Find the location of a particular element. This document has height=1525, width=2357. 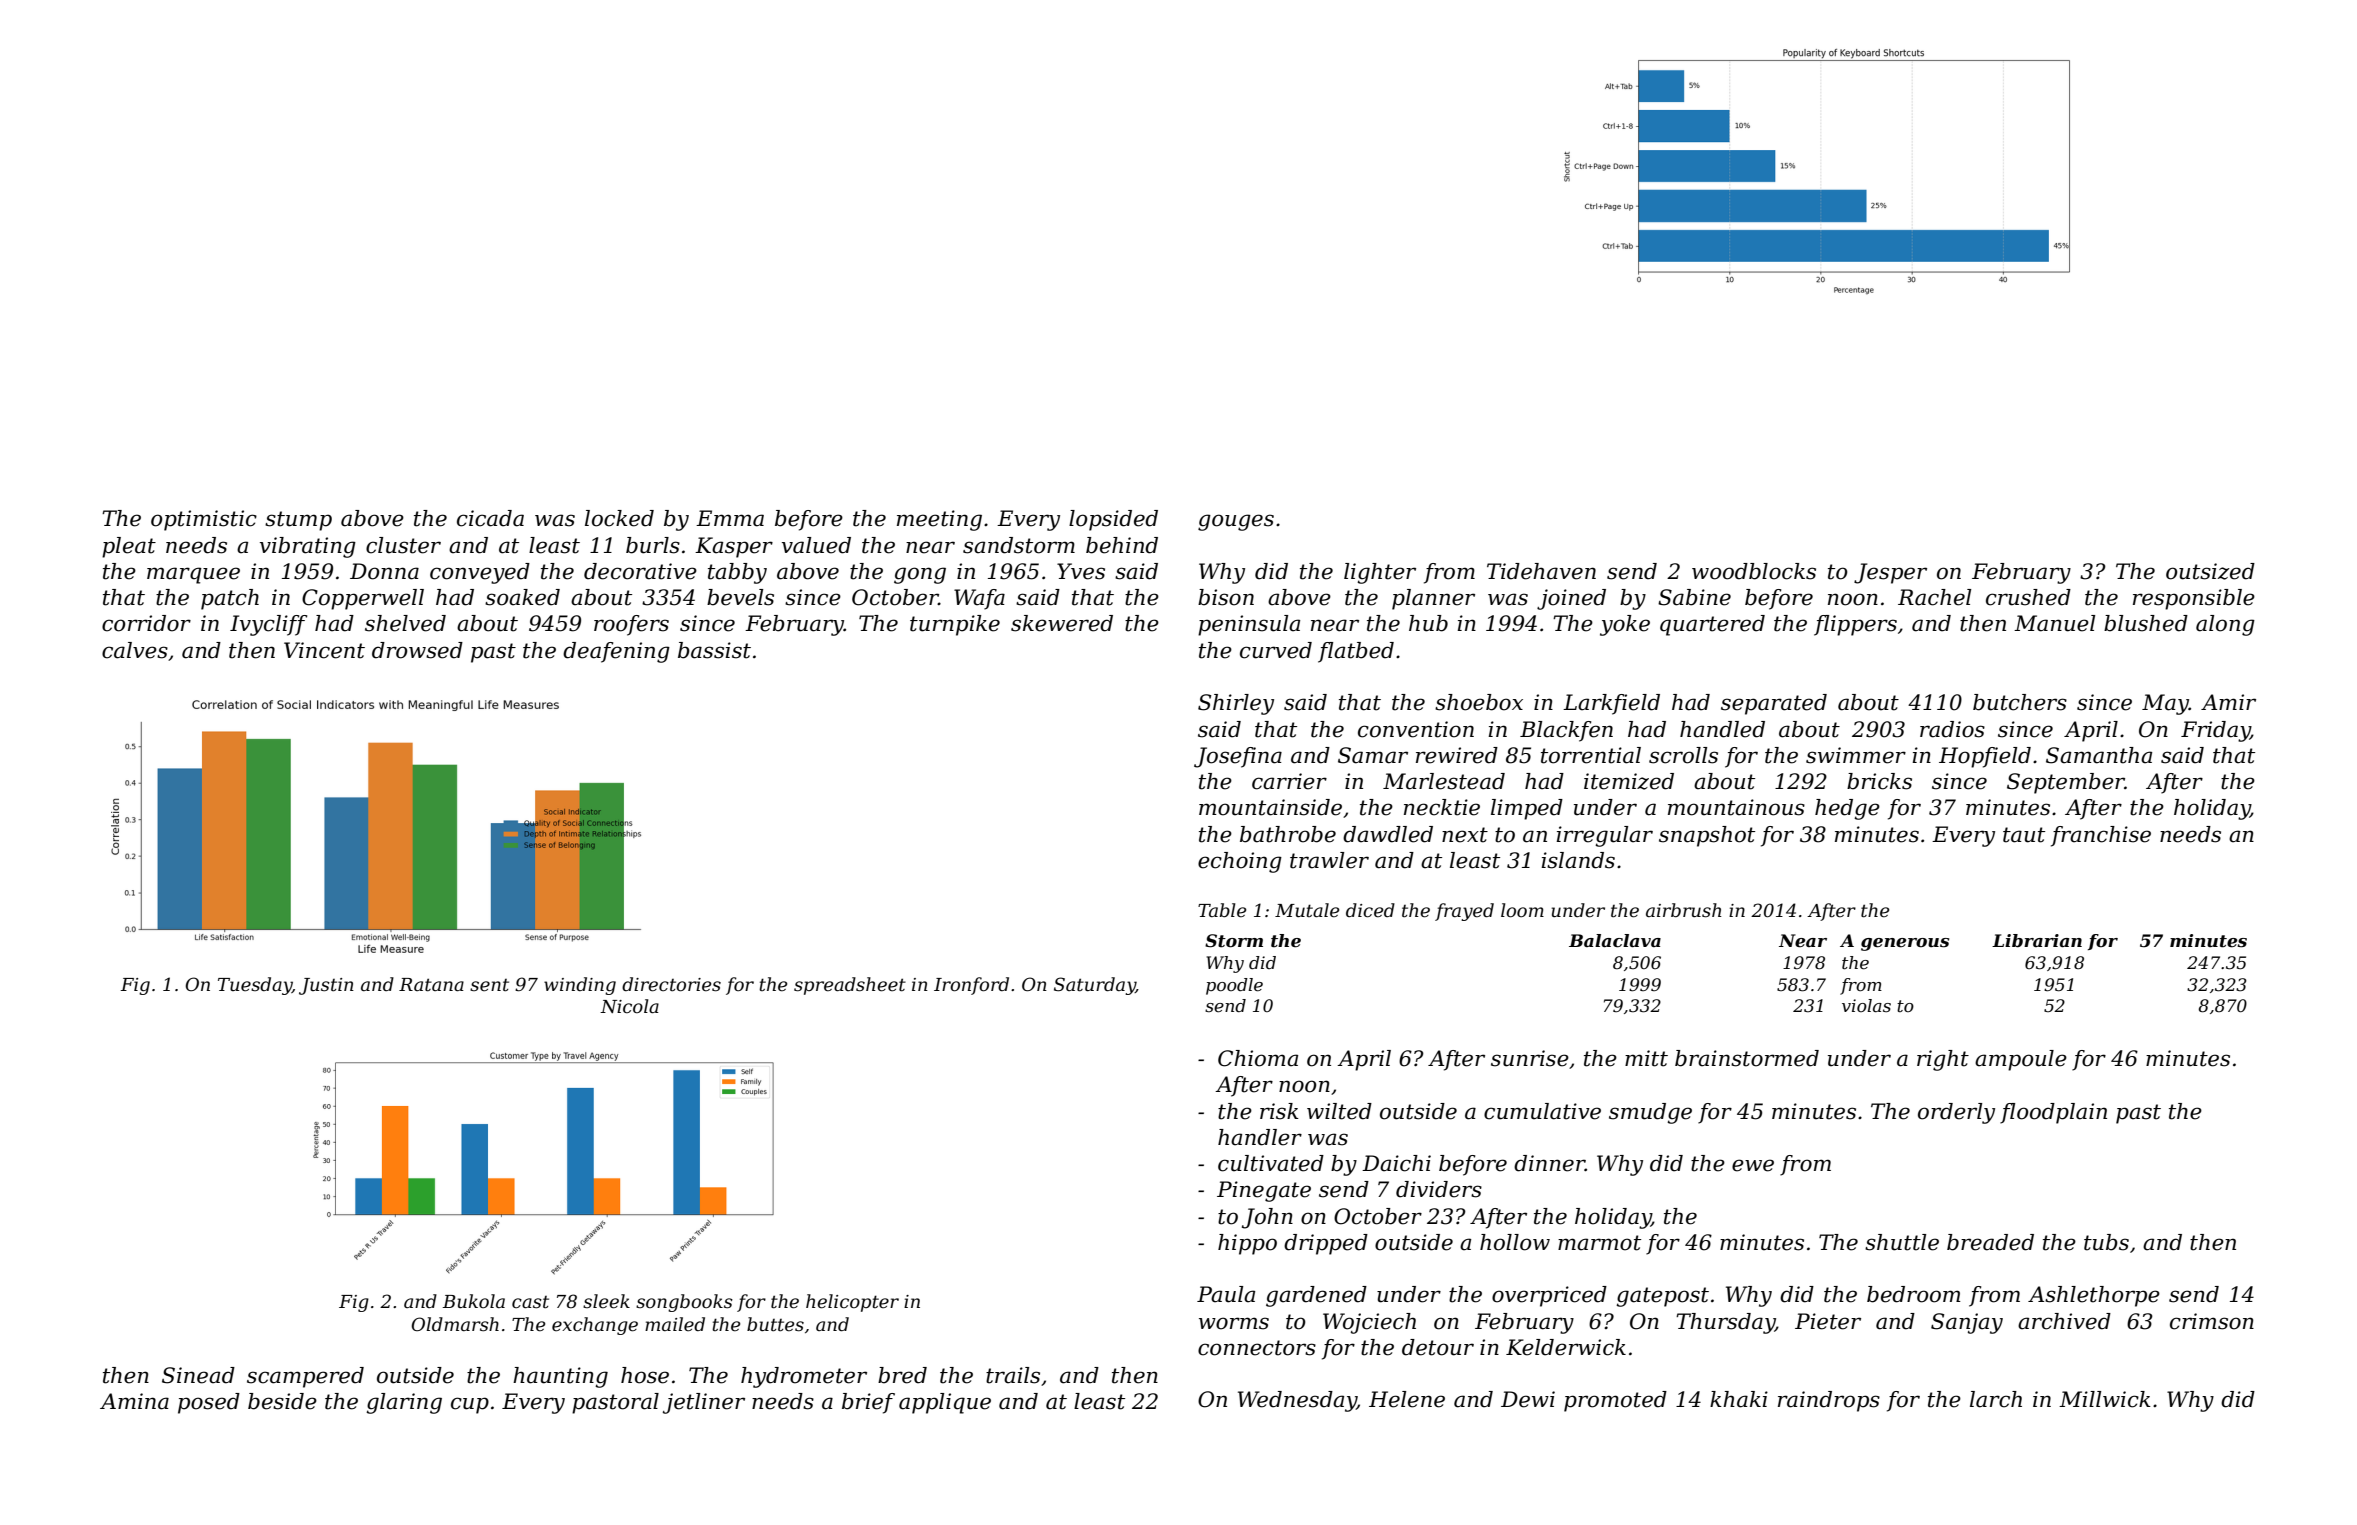

Pinegate is located at coordinates (1264, 1191).
